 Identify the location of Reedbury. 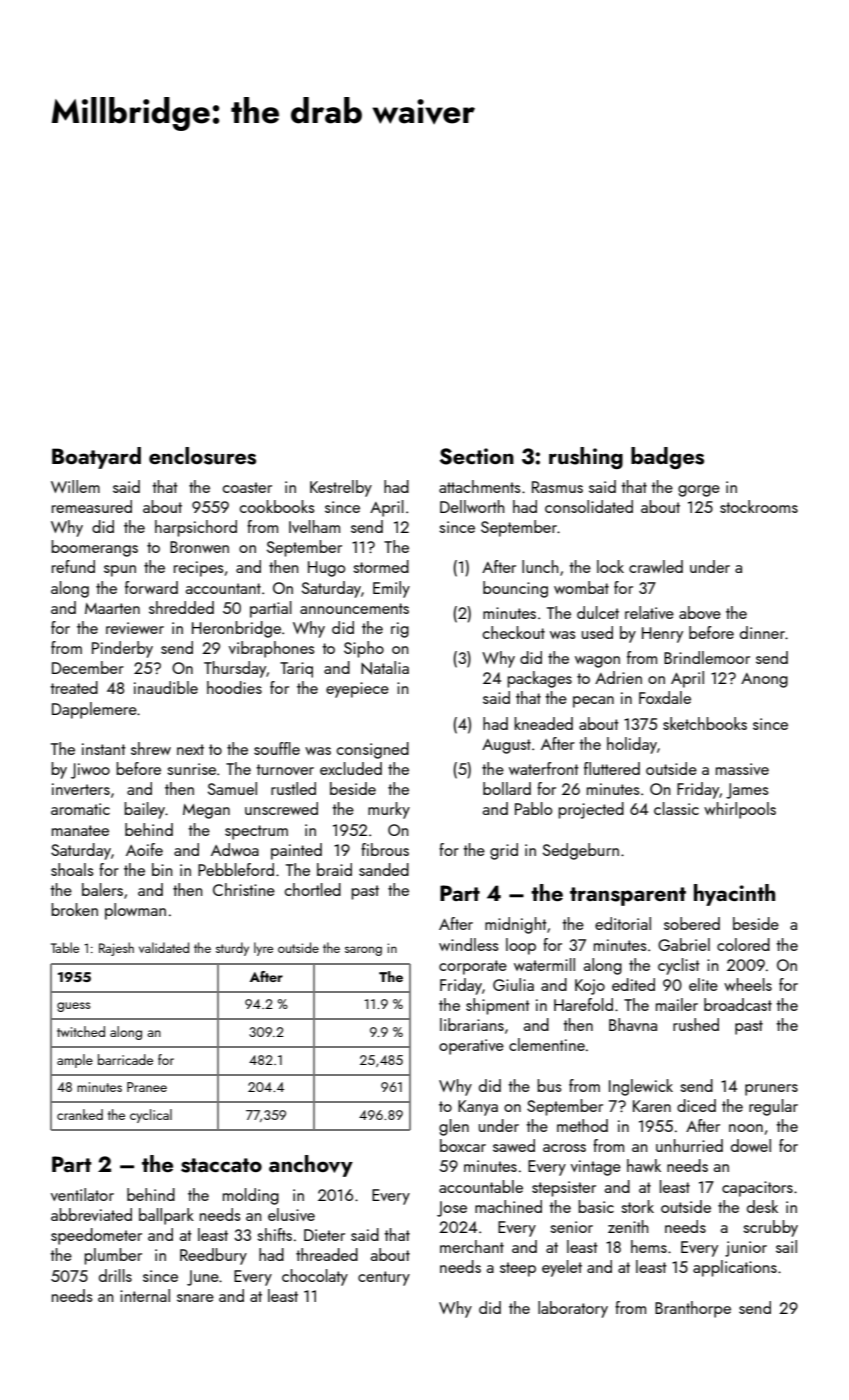
(213, 1256).
